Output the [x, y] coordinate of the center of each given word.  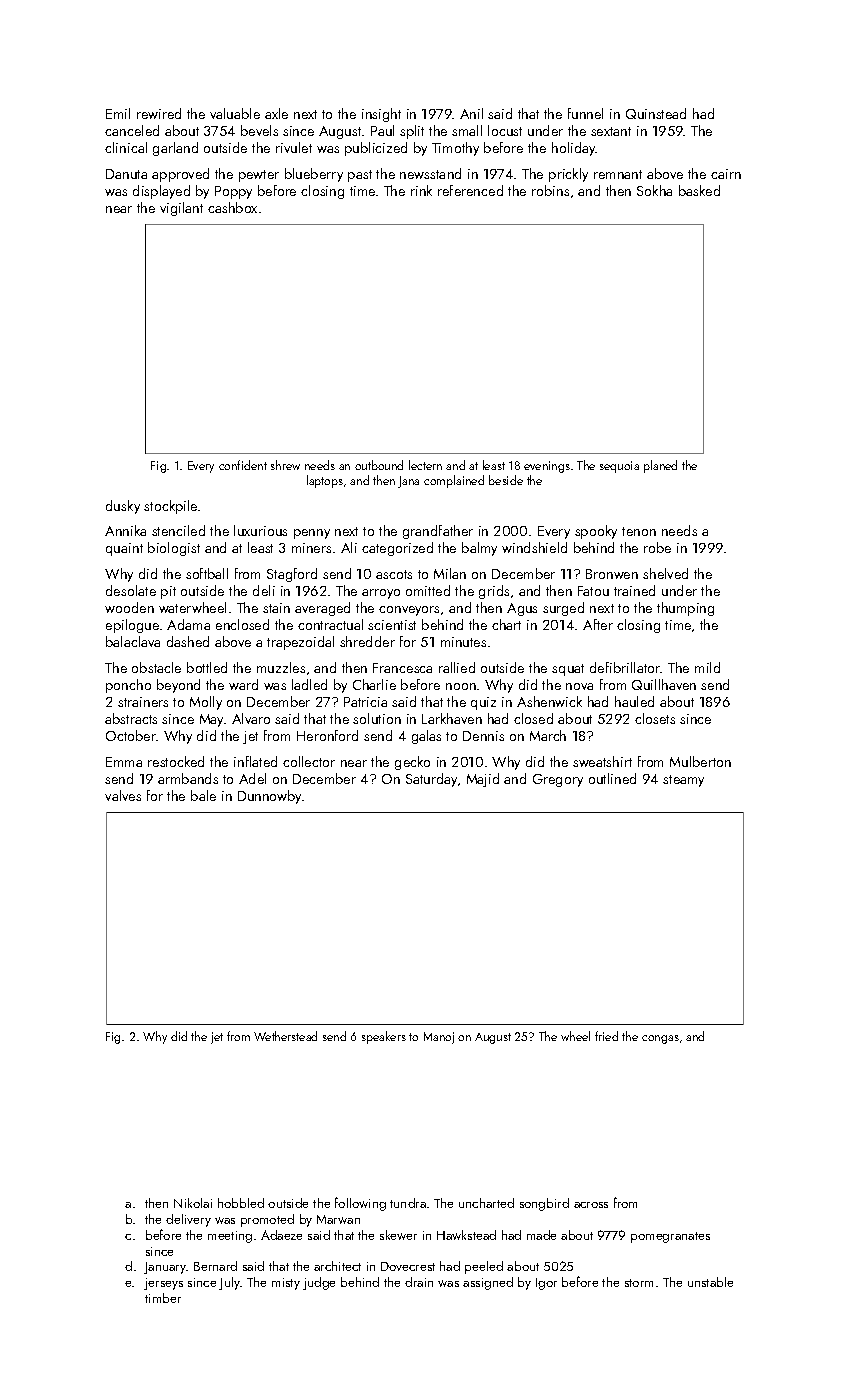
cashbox [232, 207]
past [360, 176]
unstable [710, 1282]
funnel [585, 113]
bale [203, 795]
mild [707, 667]
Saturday [431, 780]
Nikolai [193, 1203]
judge [319, 1283]
